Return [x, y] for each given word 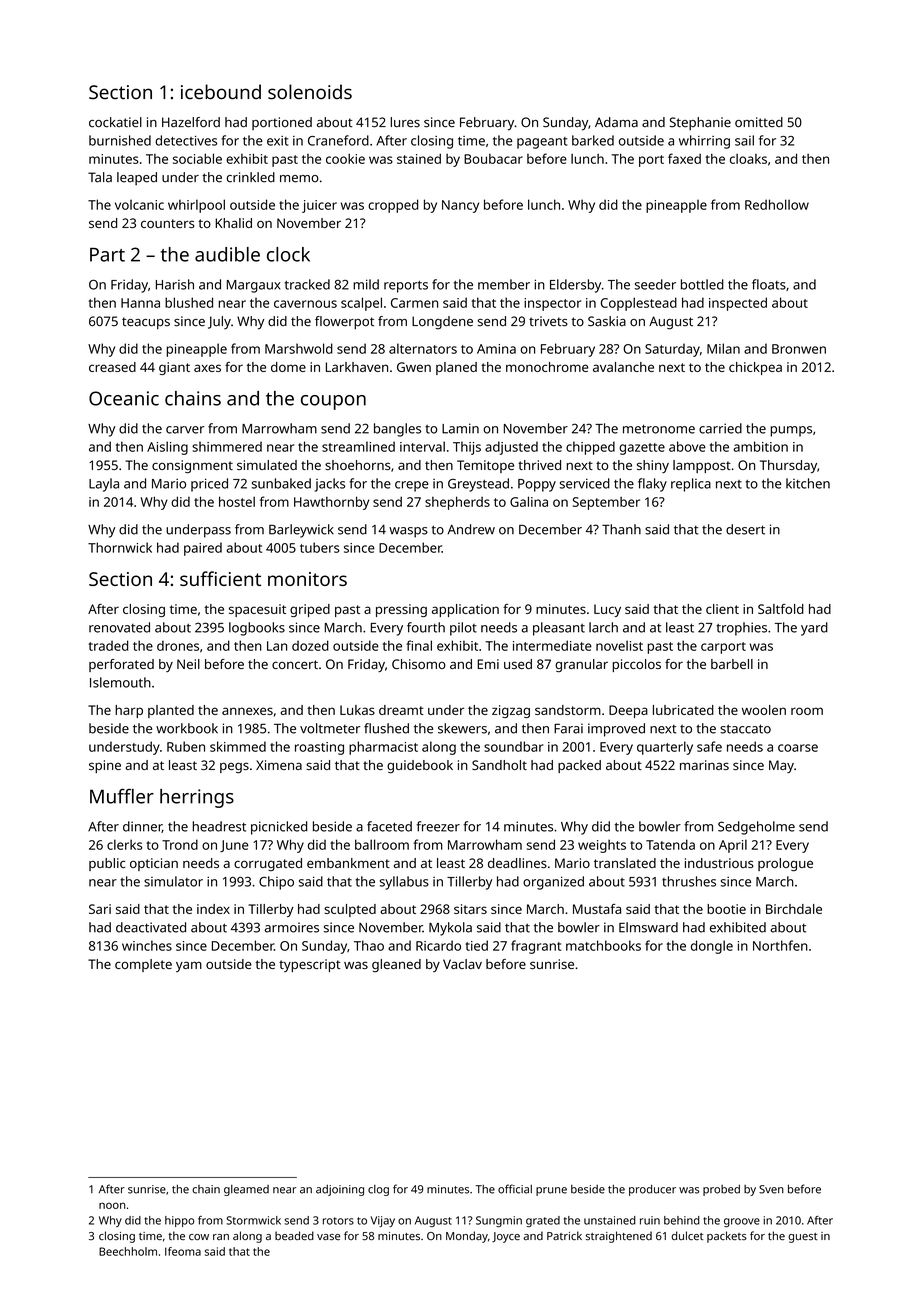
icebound [221, 92]
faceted [389, 826]
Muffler [122, 796]
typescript [310, 965]
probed [721, 1190]
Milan [723, 348]
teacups [146, 323]
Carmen [414, 303]
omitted [759, 122]
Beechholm [128, 1251]
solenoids [310, 92]
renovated [119, 627]
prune [551, 1191]
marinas [704, 765]
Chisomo [419, 664]
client [722, 609]
